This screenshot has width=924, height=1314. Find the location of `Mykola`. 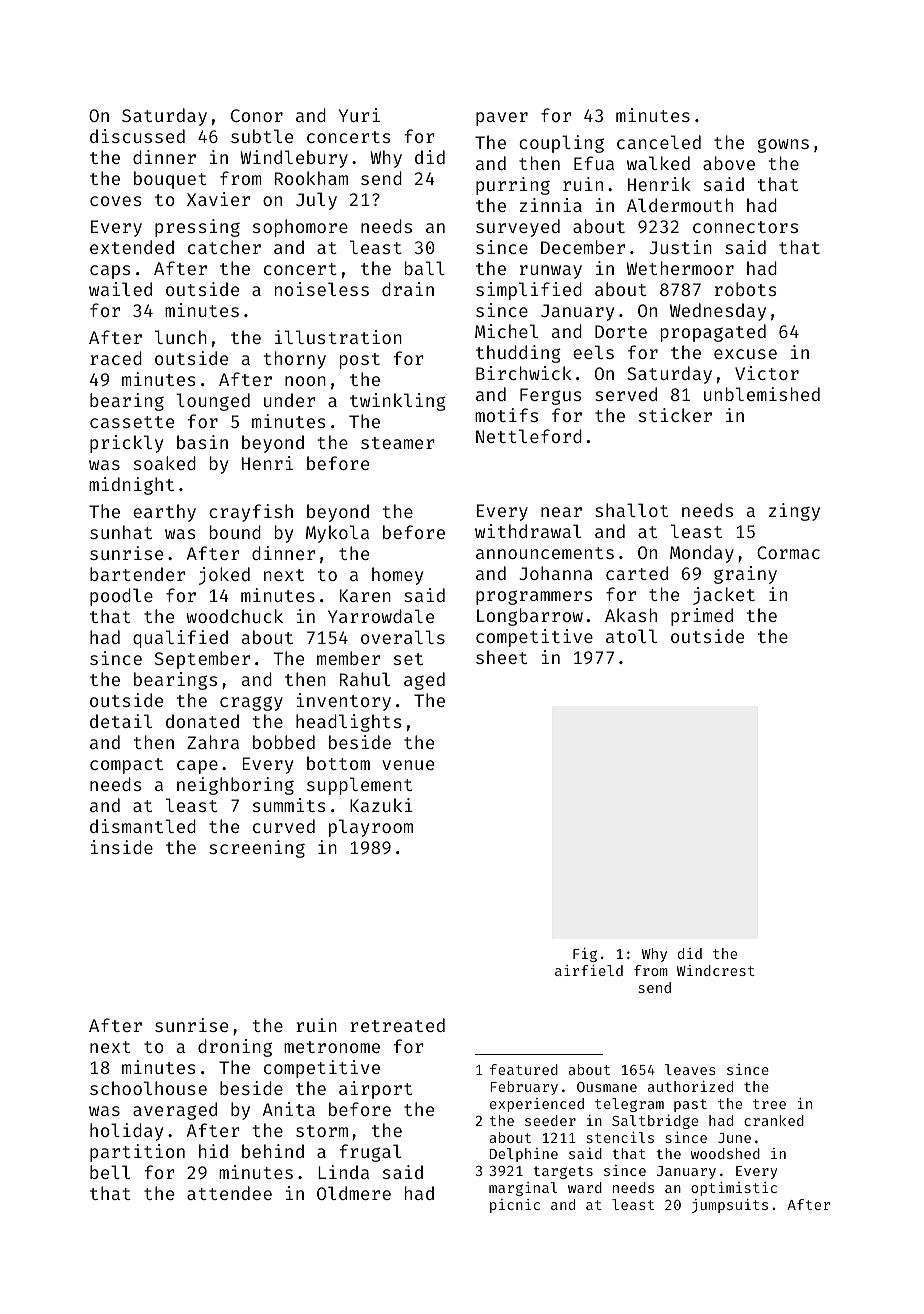

Mykola is located at coordinates (337, 534).
